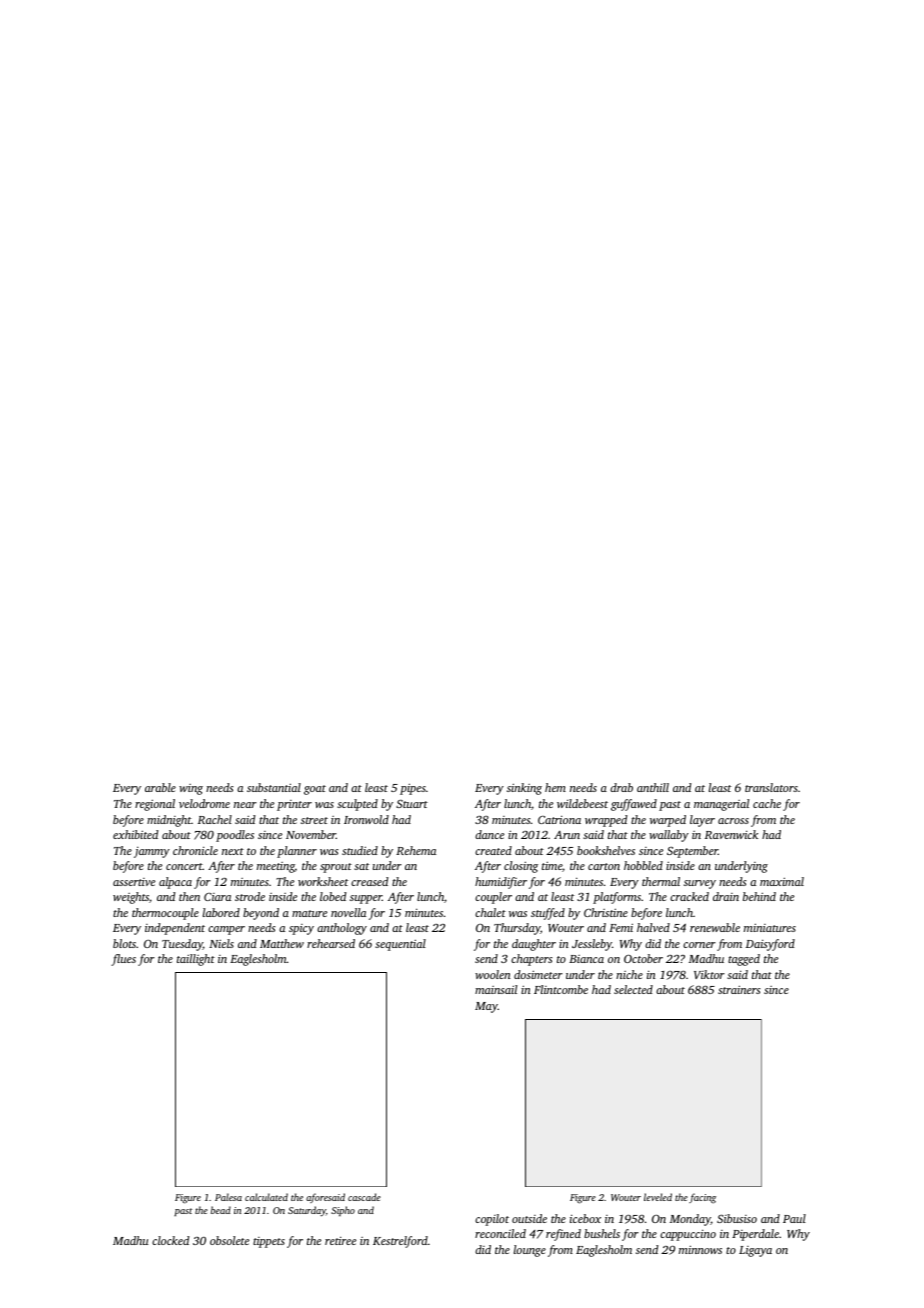 The height and width of the document is (1308, 924). Describe the element at coordinates (131, 898) in the document. I see `weights` at that location.
